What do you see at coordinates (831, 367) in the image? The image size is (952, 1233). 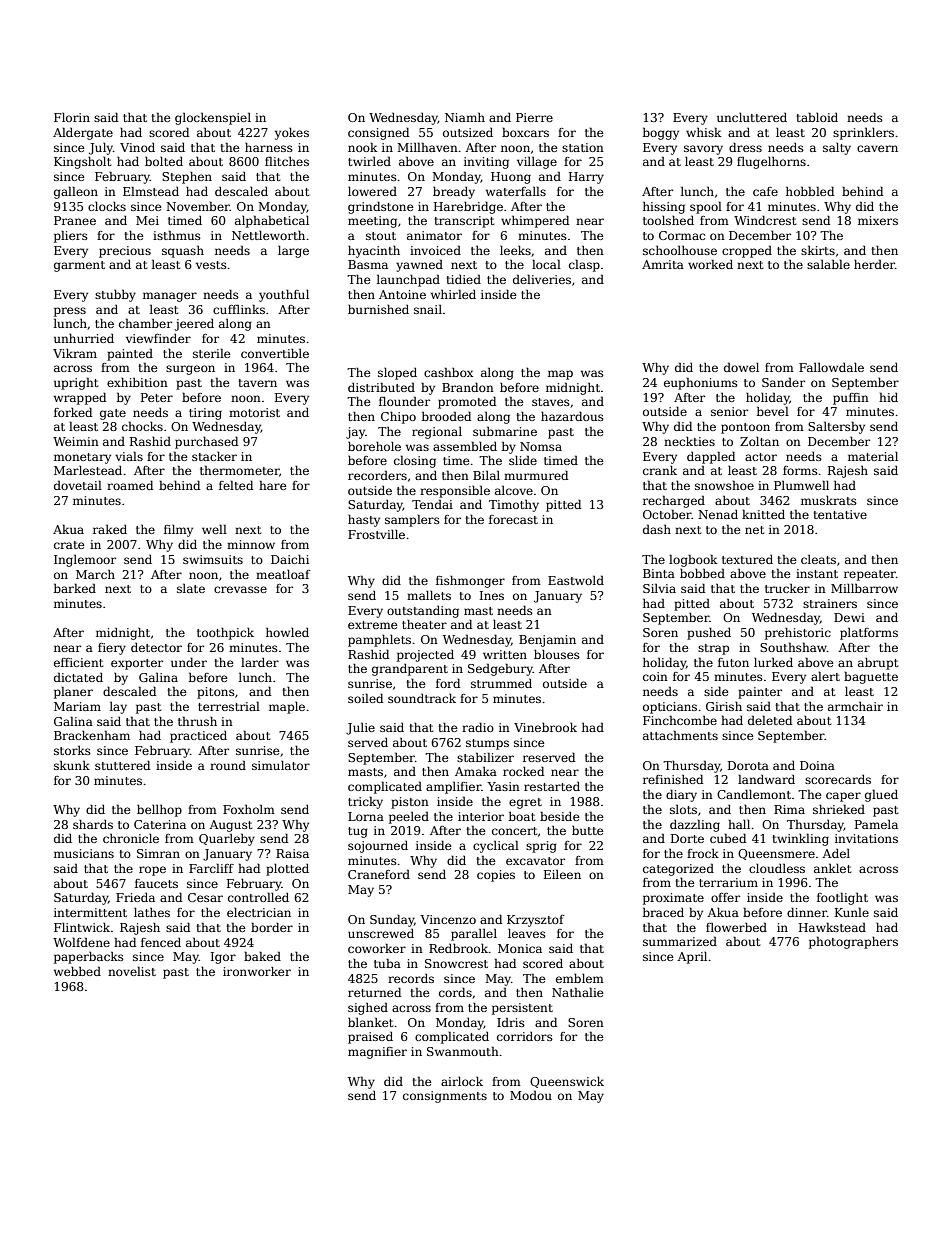 I see `Fallowdale` at bounding box center [831, 367].
